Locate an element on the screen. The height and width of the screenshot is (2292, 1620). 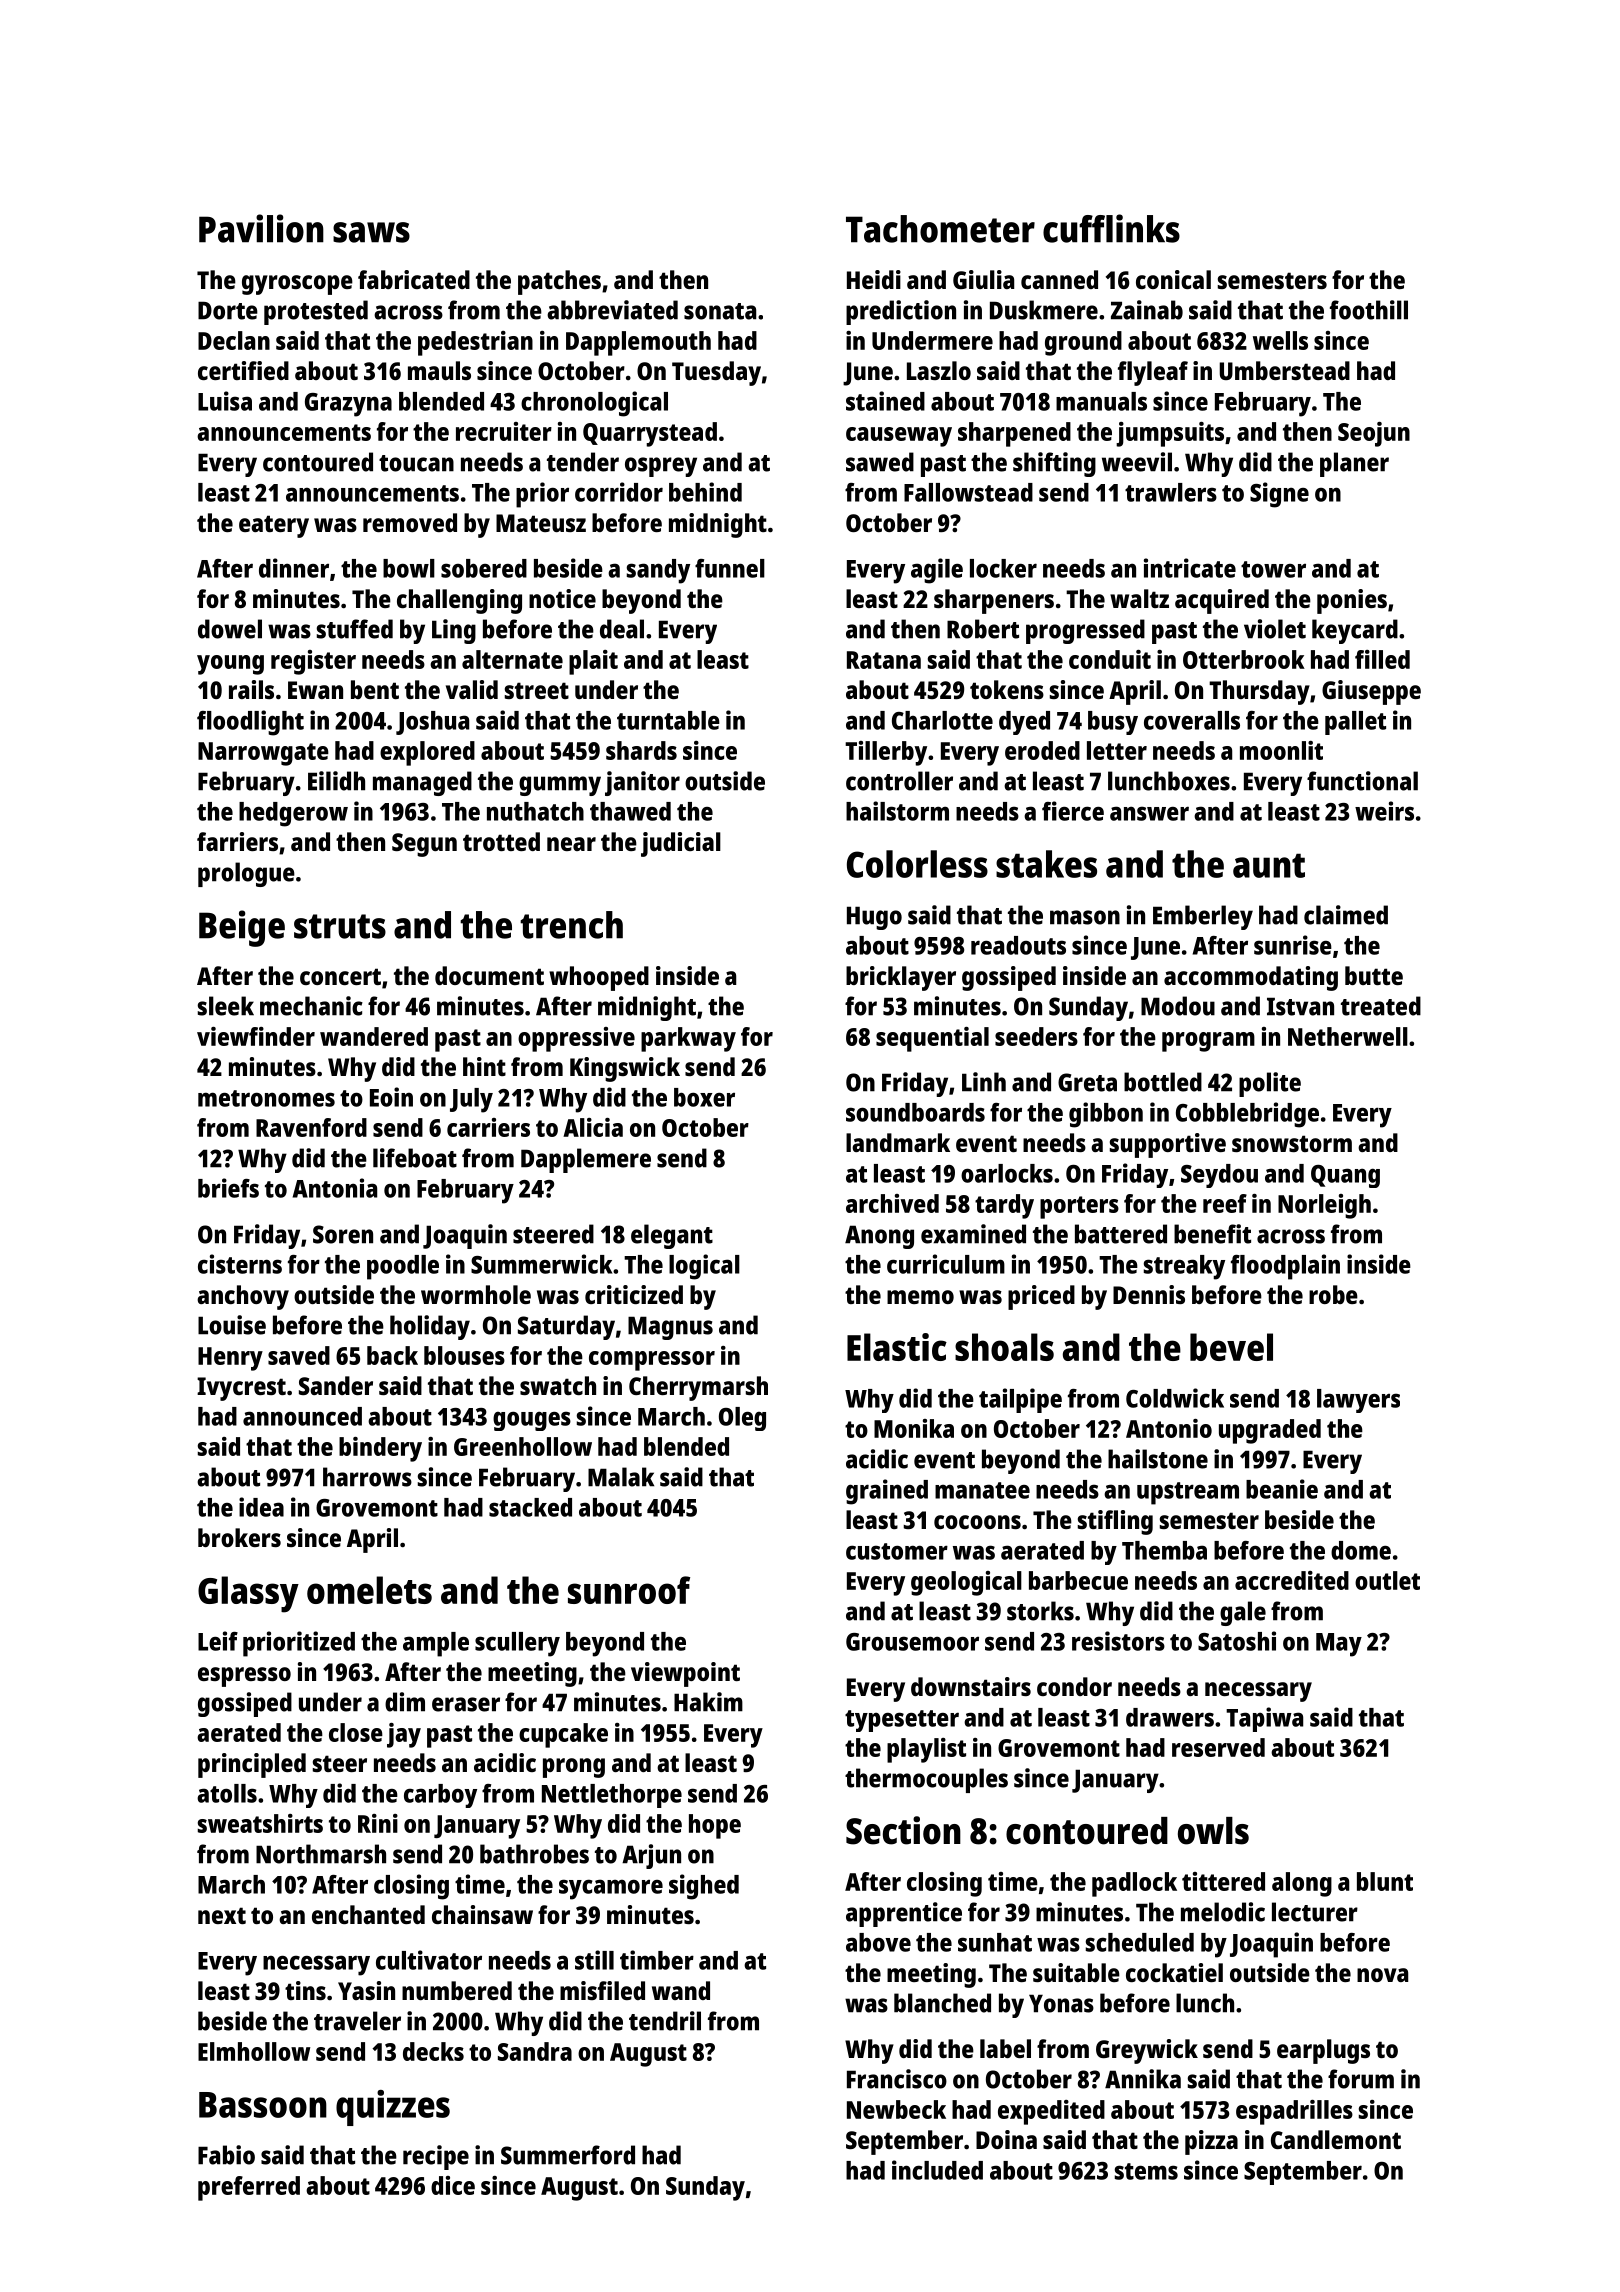
Elmhollow is located at coordinates (254, 2051).
